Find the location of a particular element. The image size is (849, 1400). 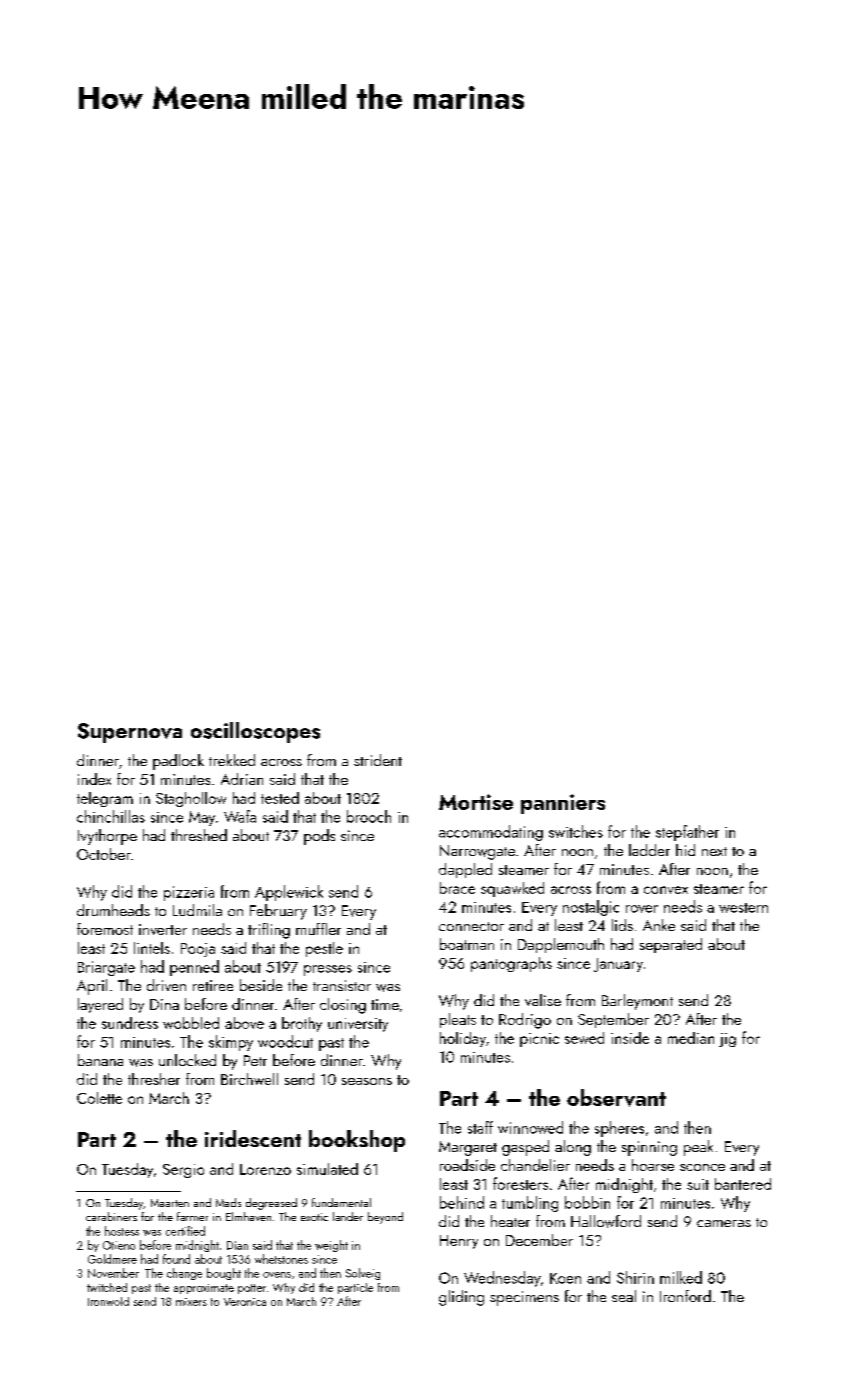

separated is located at coordinates (671, 945).
